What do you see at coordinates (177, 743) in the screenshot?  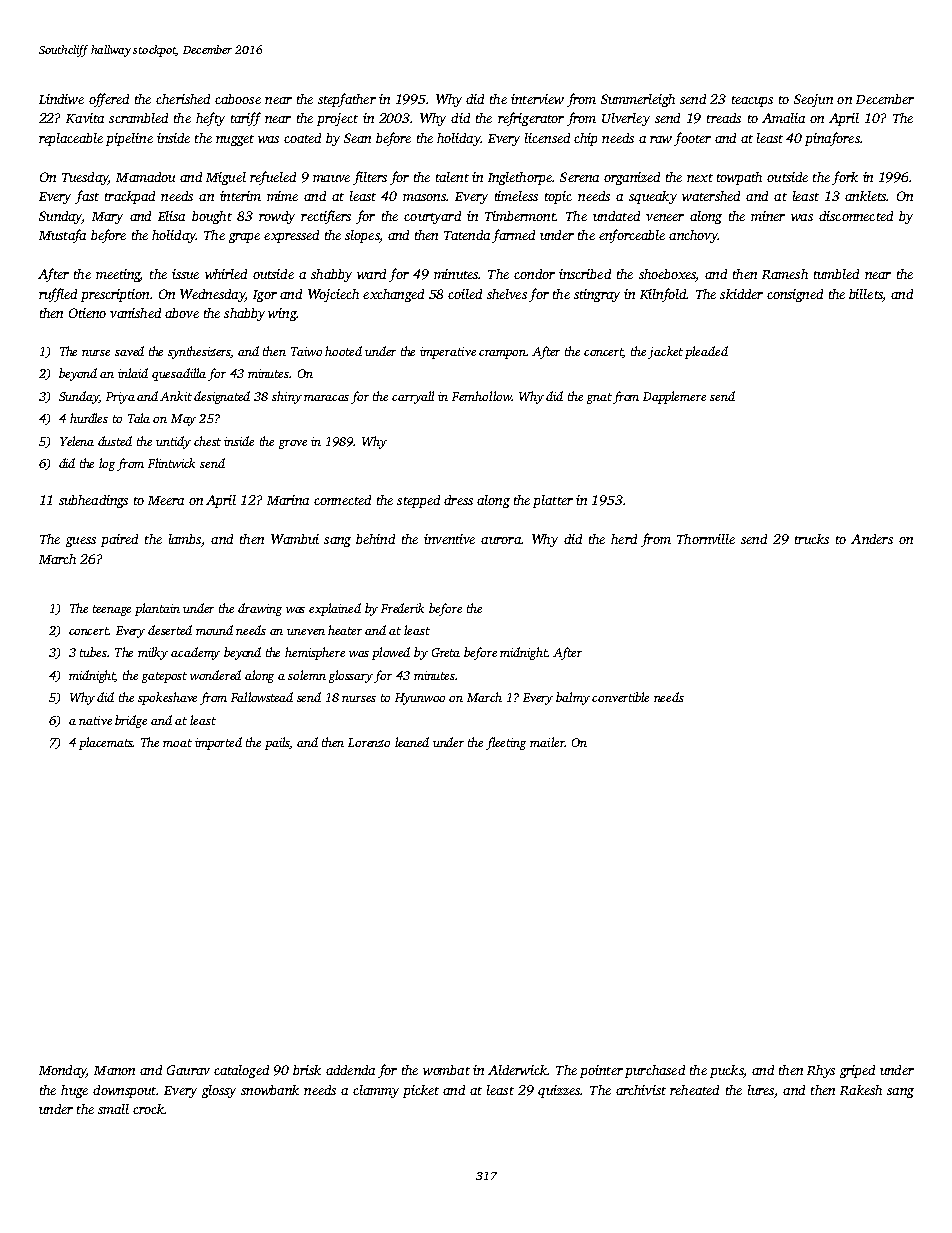 I see `moat` at bounding box center [177, 743].
